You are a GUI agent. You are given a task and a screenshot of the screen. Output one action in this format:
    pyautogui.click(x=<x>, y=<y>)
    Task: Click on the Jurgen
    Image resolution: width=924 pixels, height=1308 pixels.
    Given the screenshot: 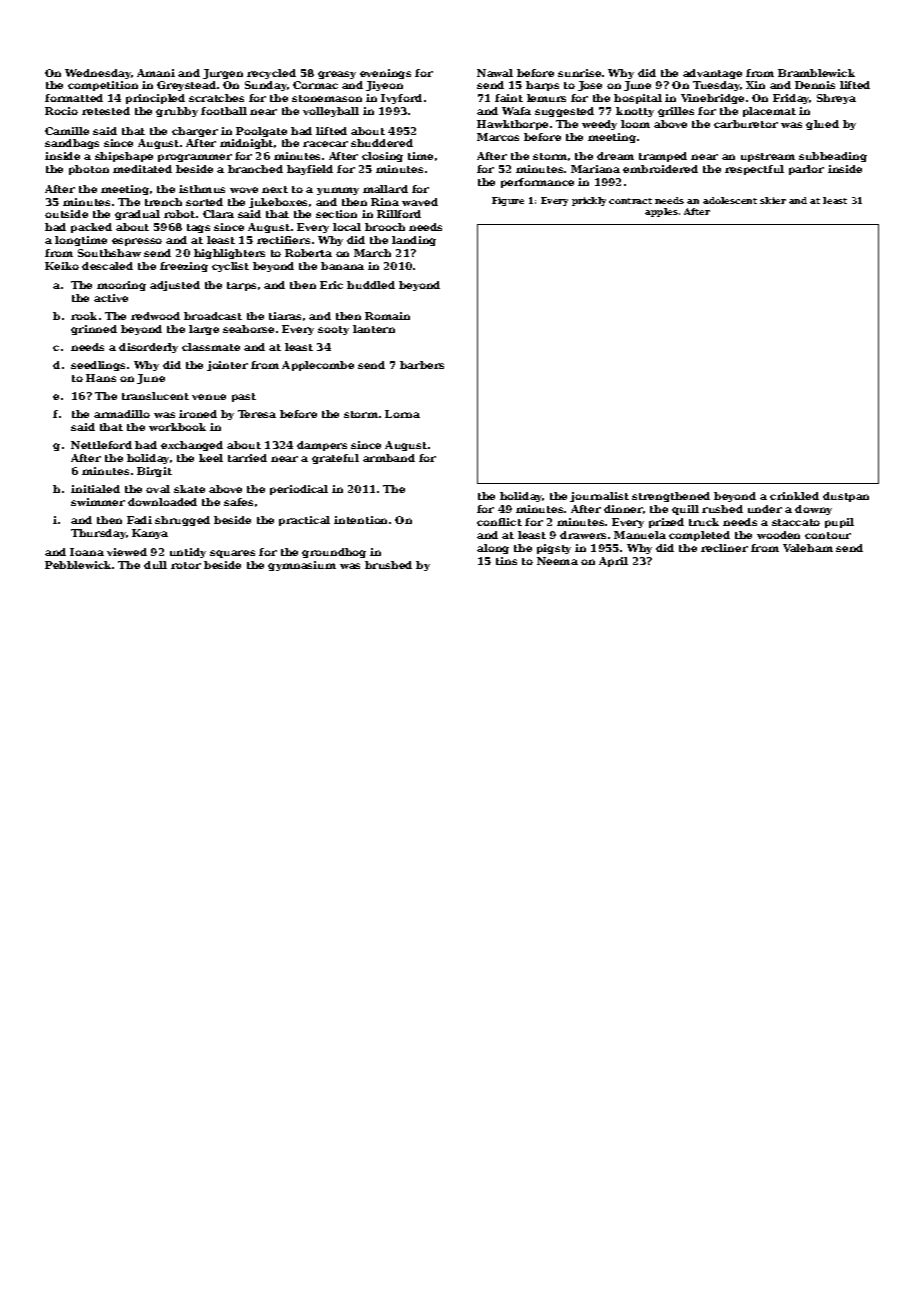 What is the action you would take?
    pyautogui.click(x=223, y=74)
